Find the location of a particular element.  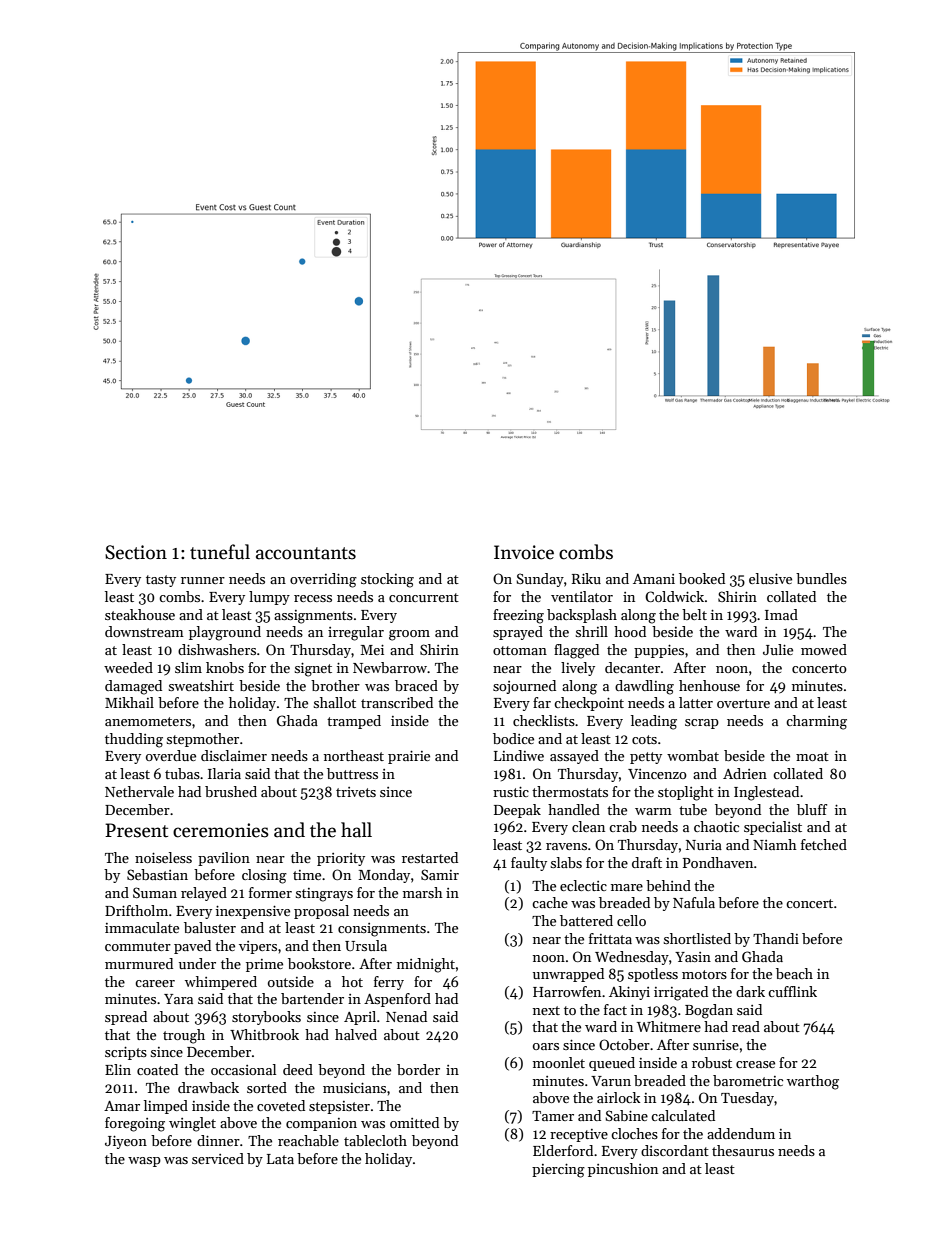

Thandi is located at coordinates (776, 938).
